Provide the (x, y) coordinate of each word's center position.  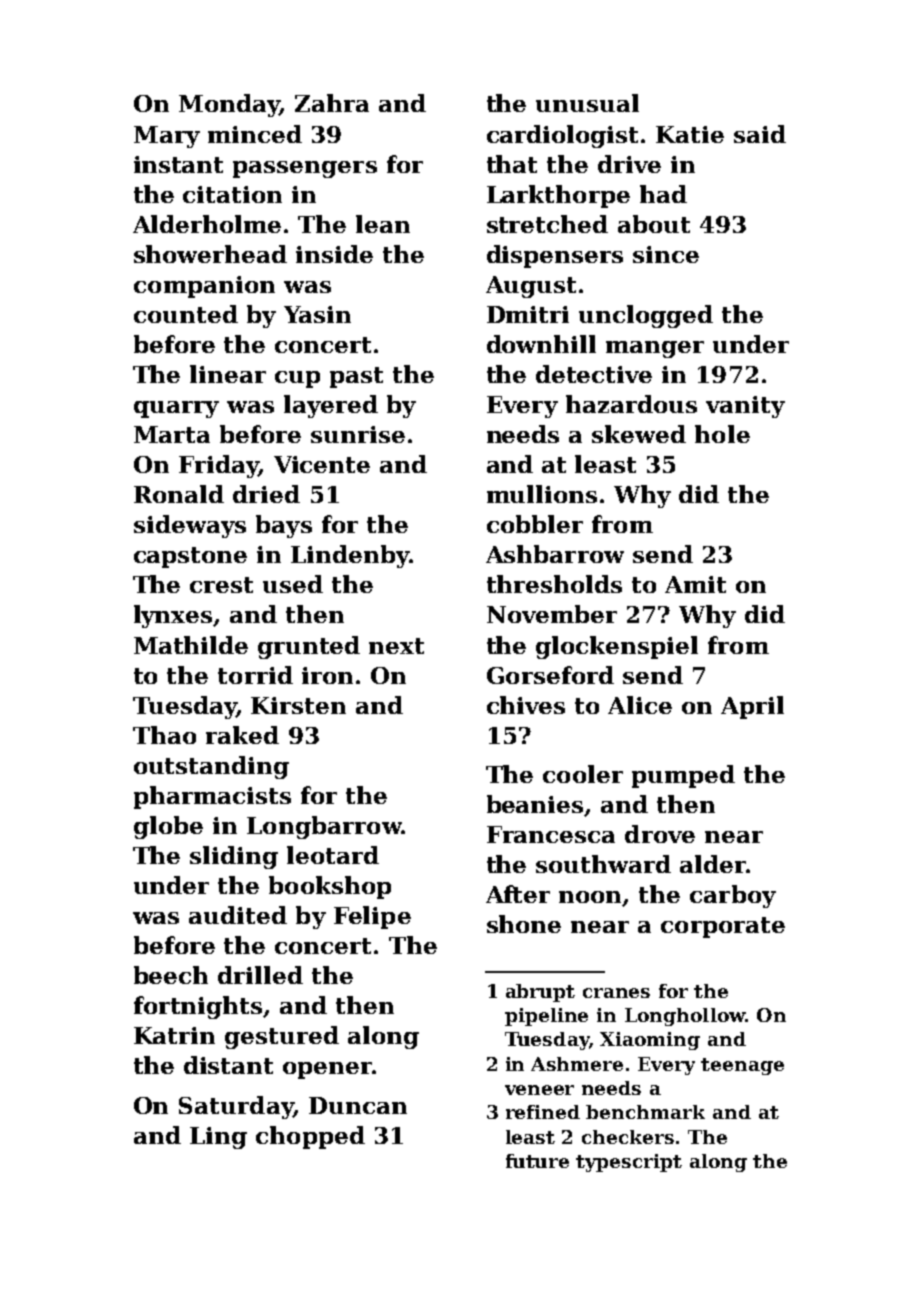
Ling (218, 1138)
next (396, 646)
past (356, 377)
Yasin (317, 314)
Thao (164, 735)
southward (603, 864)
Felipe (372, 917)
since (666, 254)
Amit (695, 584)
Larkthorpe (558, 196)
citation (232, 194)
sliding (234, 857)
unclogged (646, 316)
